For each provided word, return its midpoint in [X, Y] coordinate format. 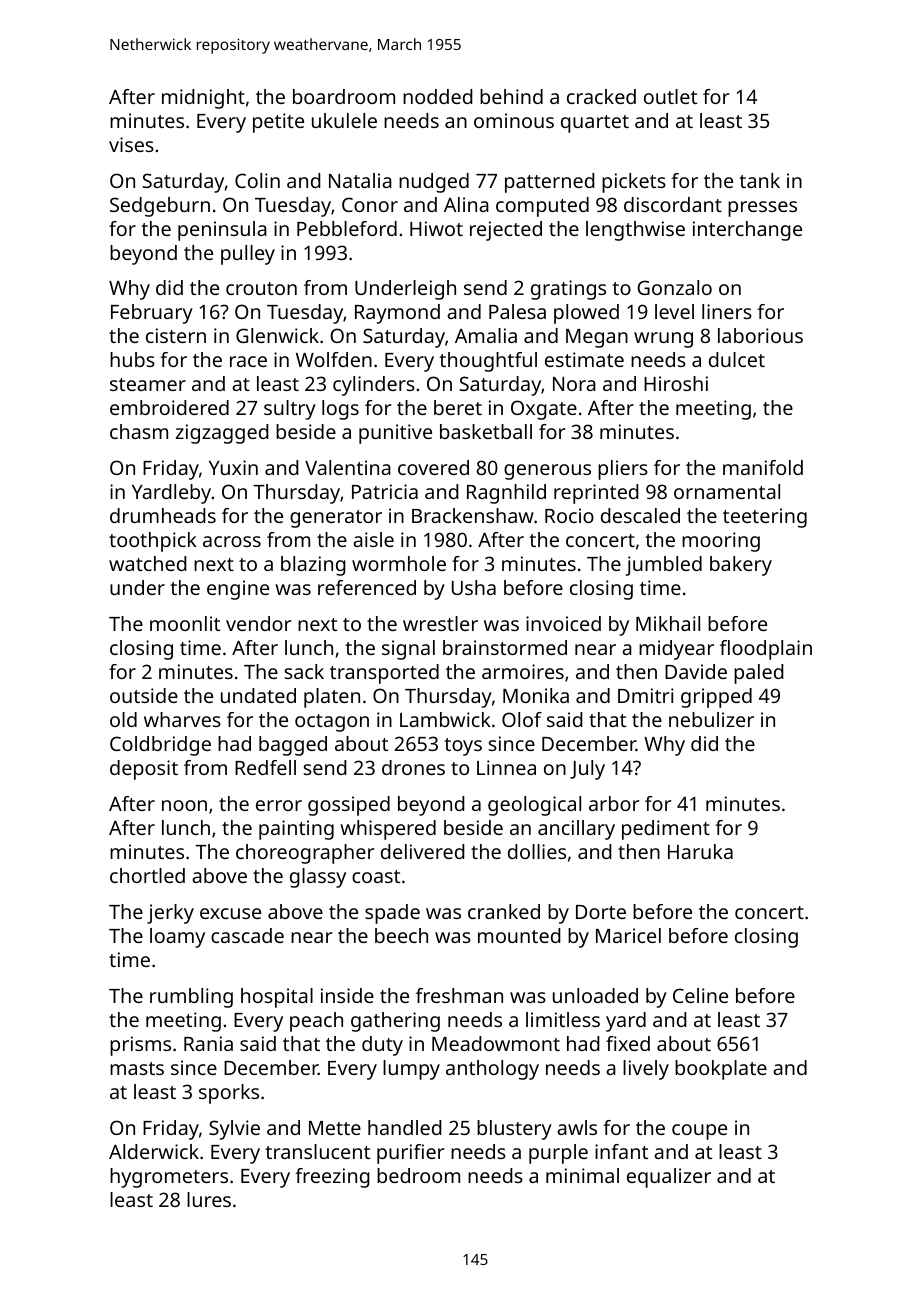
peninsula [222, 231]
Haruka [700, 851]
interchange [747, 231]
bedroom [418, 1175]
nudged [434, 183]
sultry [290, 410]
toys [463, 747]
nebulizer [711, 719]
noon [184, 805]
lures [209, 1199]
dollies [537, 851]
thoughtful [488, 362]
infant [621, 1151]
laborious [760, 335]
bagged [293, 746]
